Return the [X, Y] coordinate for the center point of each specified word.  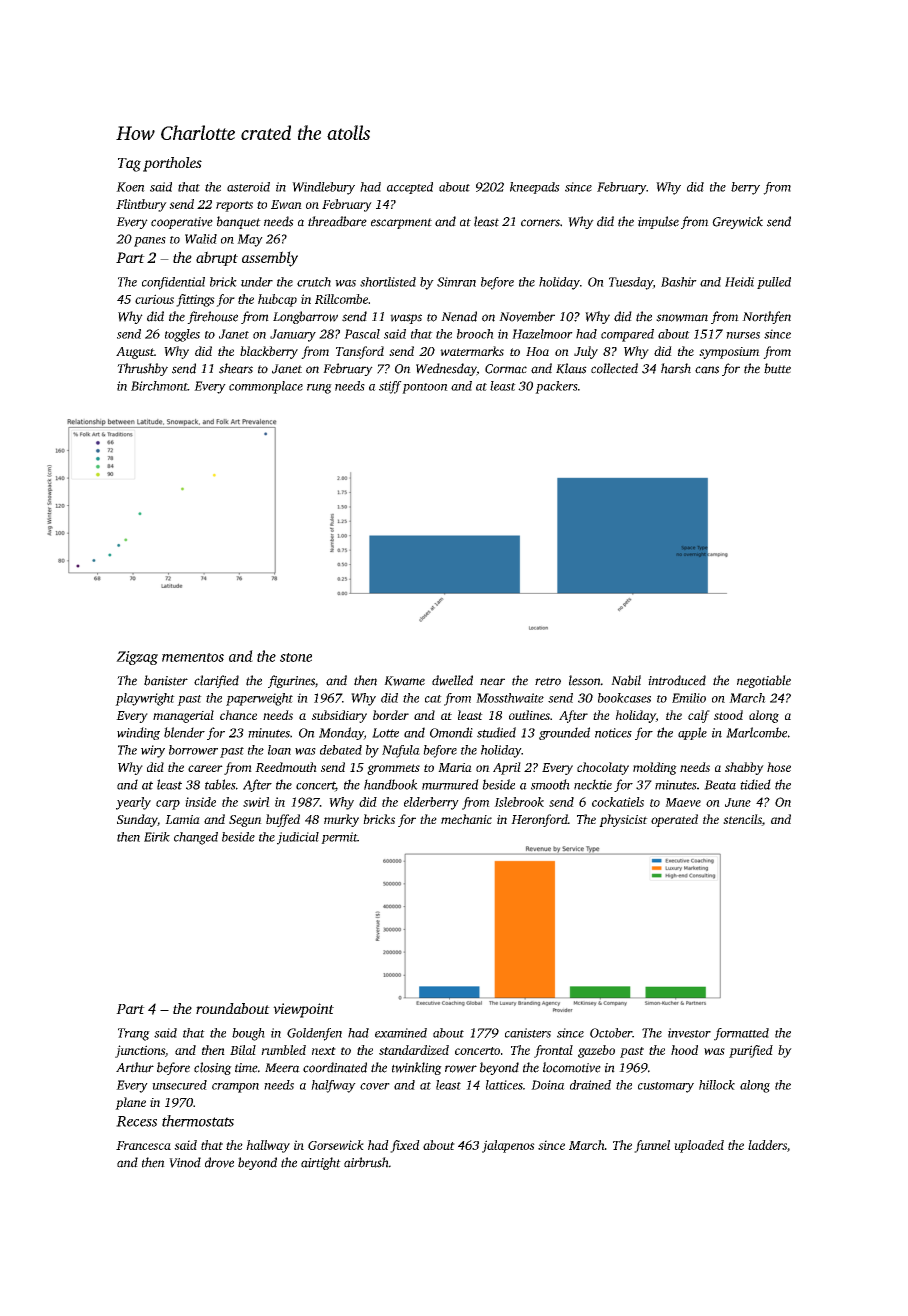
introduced [677, 680]
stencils [742, 820]
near [492, 682]
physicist [623, 820]
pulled [774, 283]
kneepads [535, 188]
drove [219, 1162]
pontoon [425, 388]
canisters [528, 1033]
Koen [130, 187]
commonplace [266, 387]
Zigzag [137, 658]
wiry [153, 751]
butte [777, 368]
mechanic [466, 819]
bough [248, 1034]
